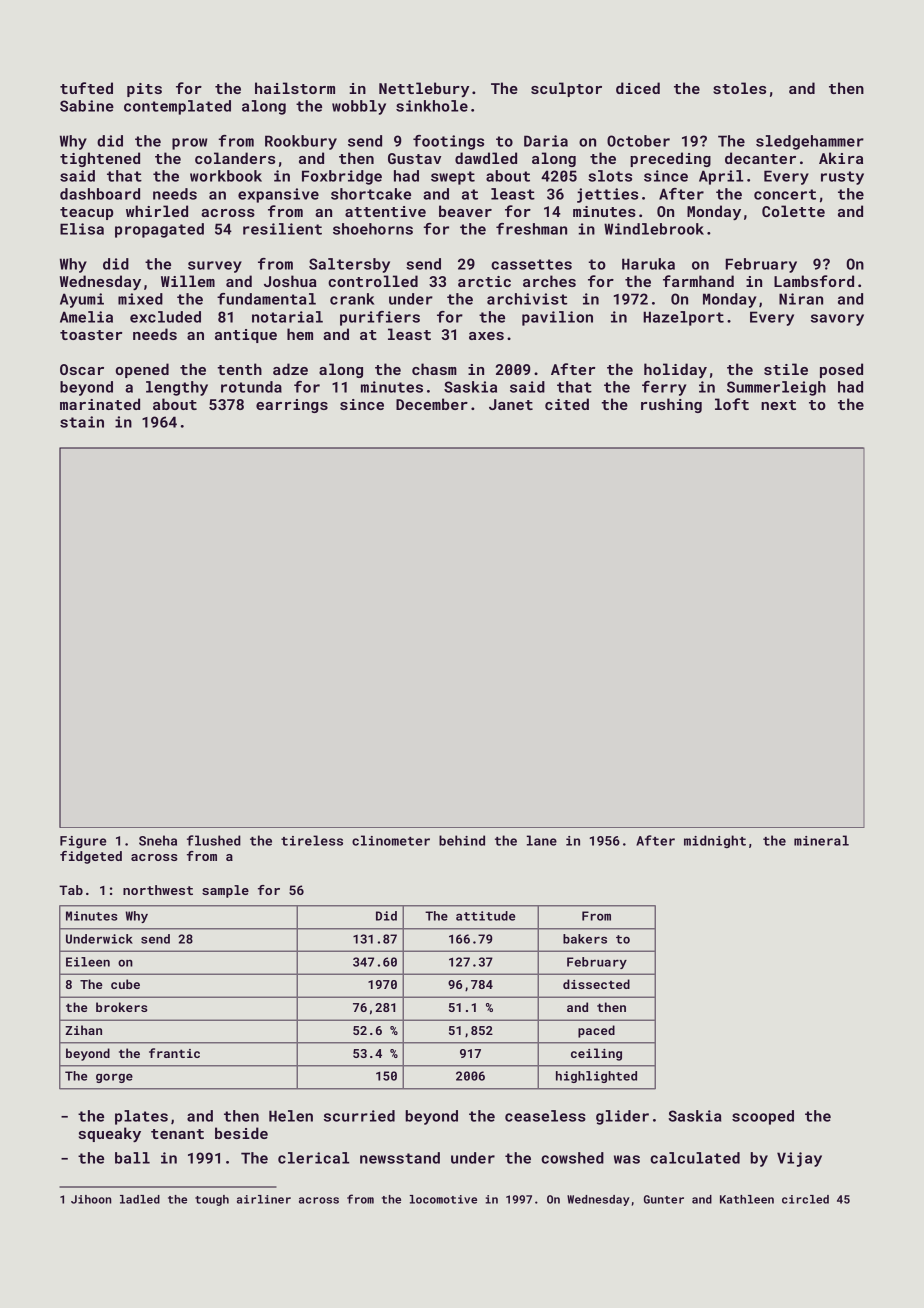  What do you see at coordinates (391, 840) in the screenshot?
I see `clinometer` at bounding box center [391, 840].
